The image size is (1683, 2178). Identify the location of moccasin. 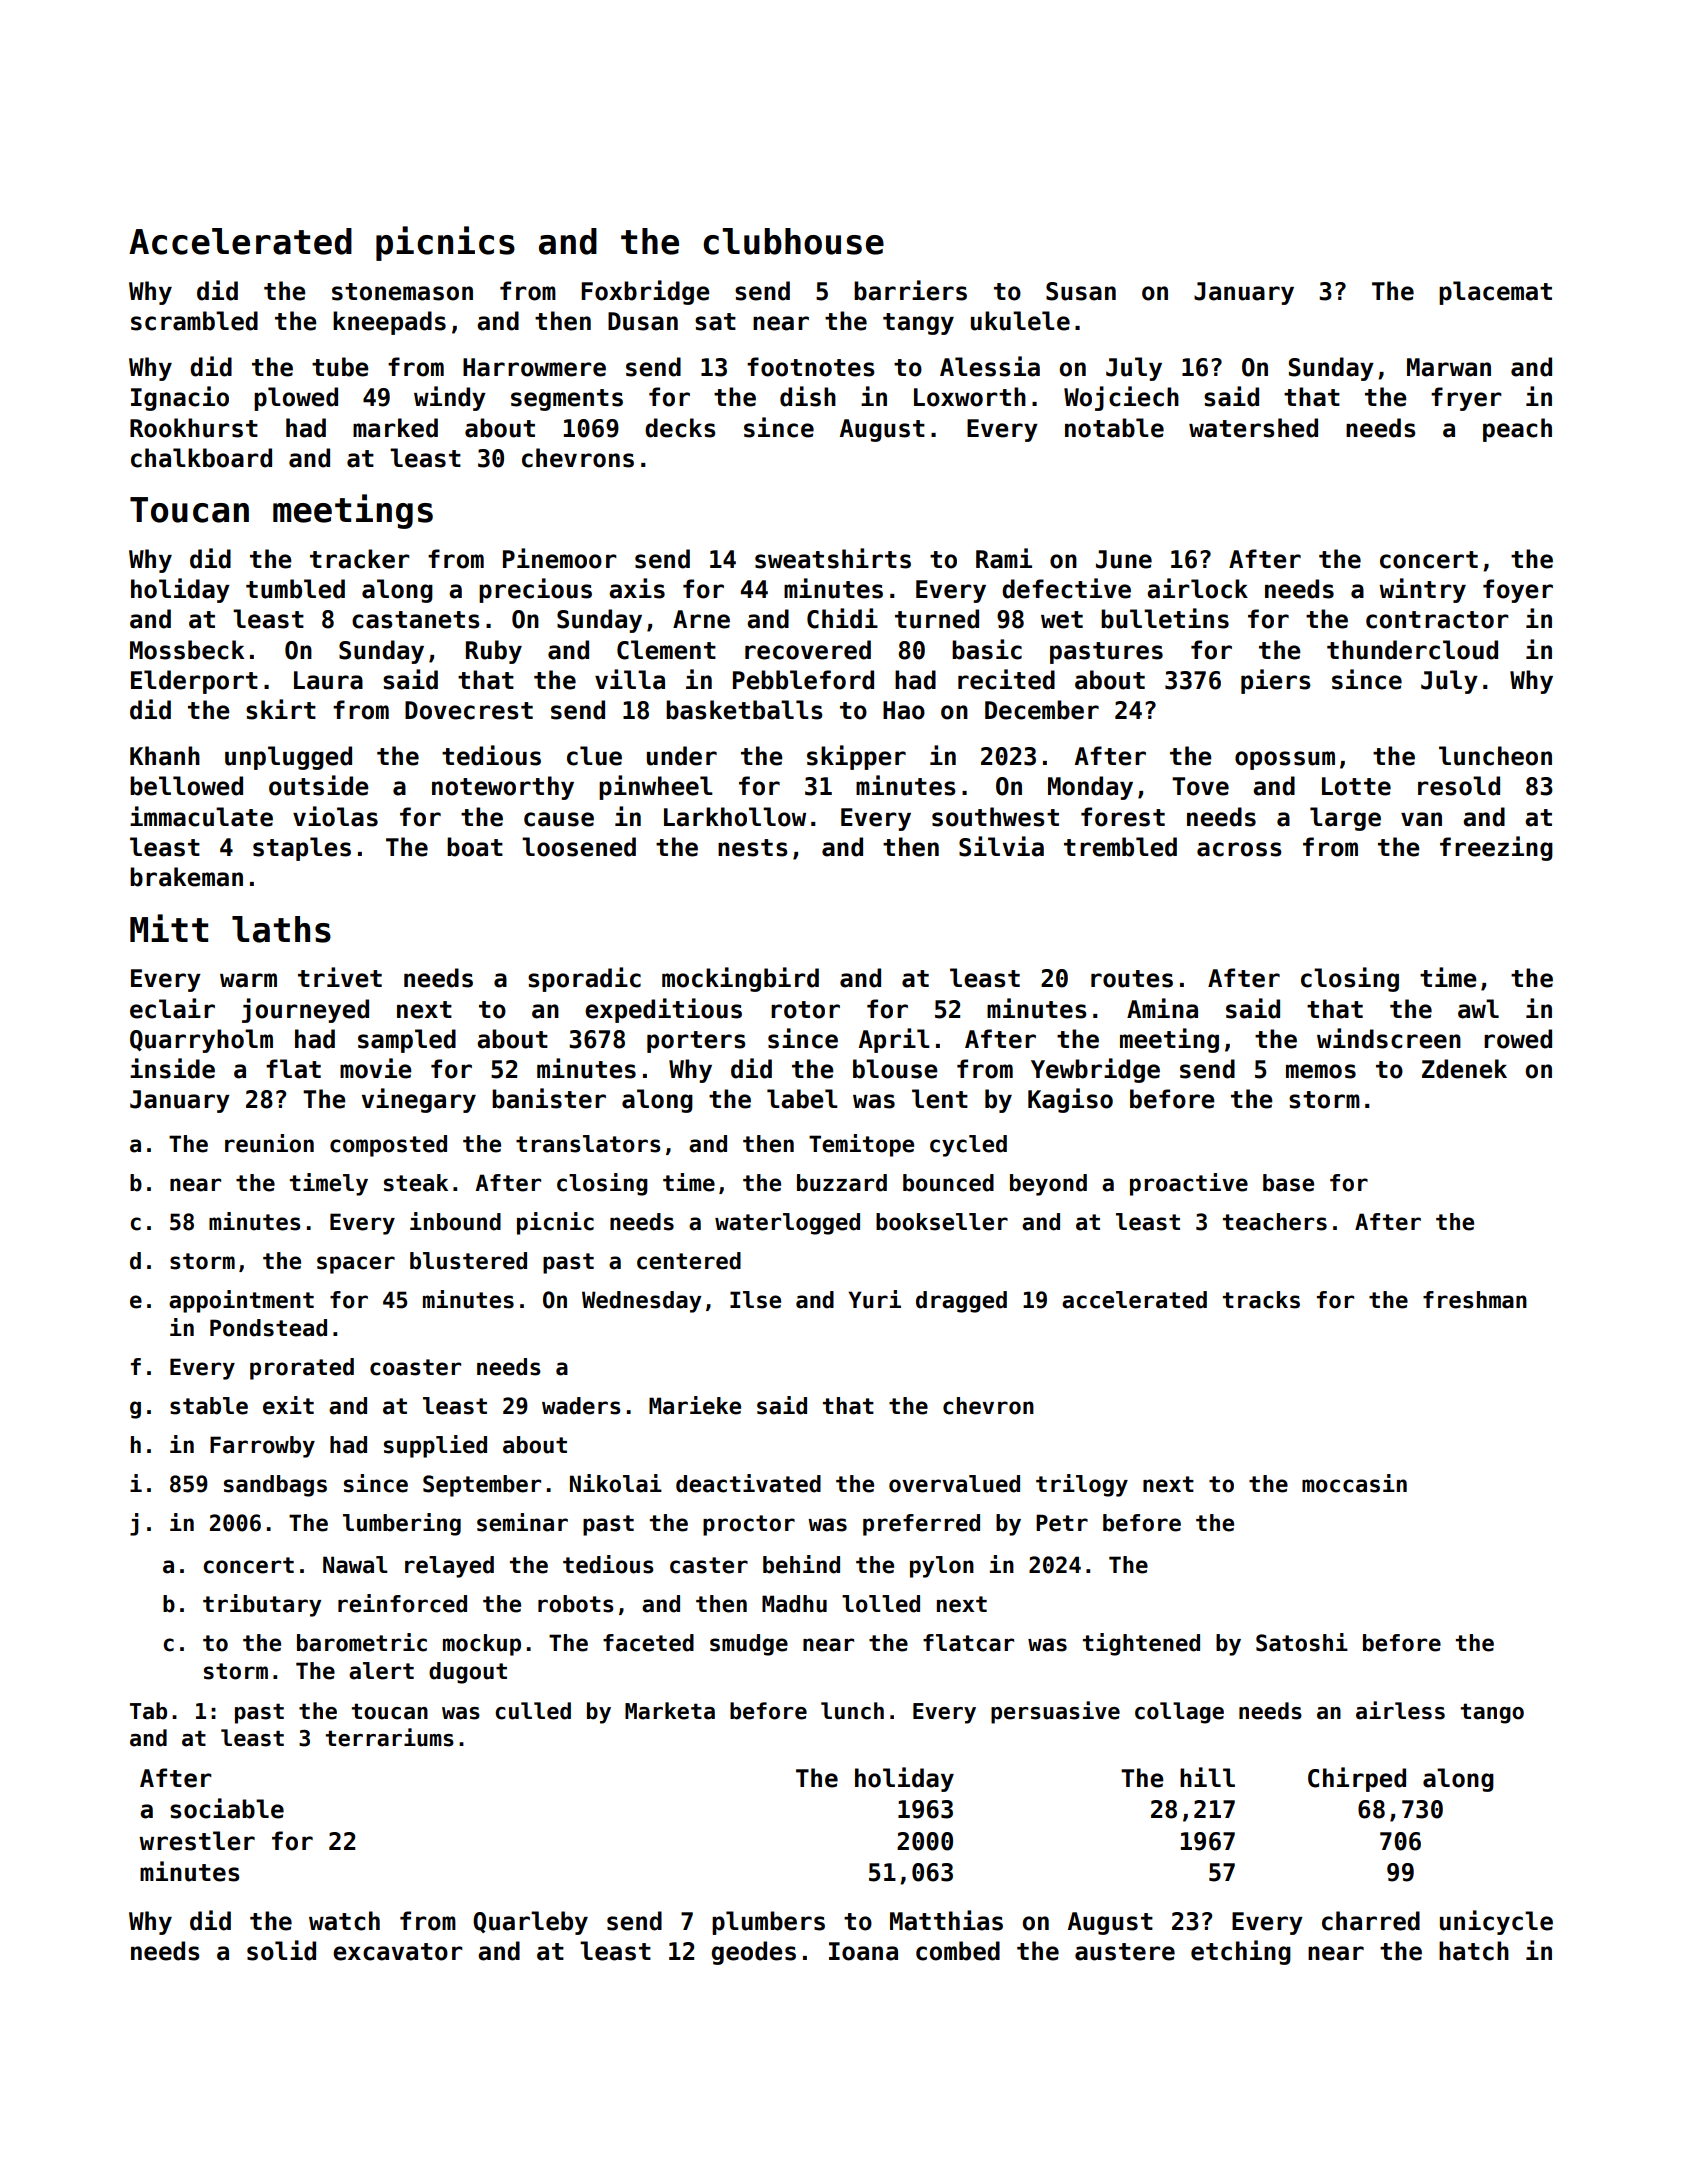
(1354, 1483).
